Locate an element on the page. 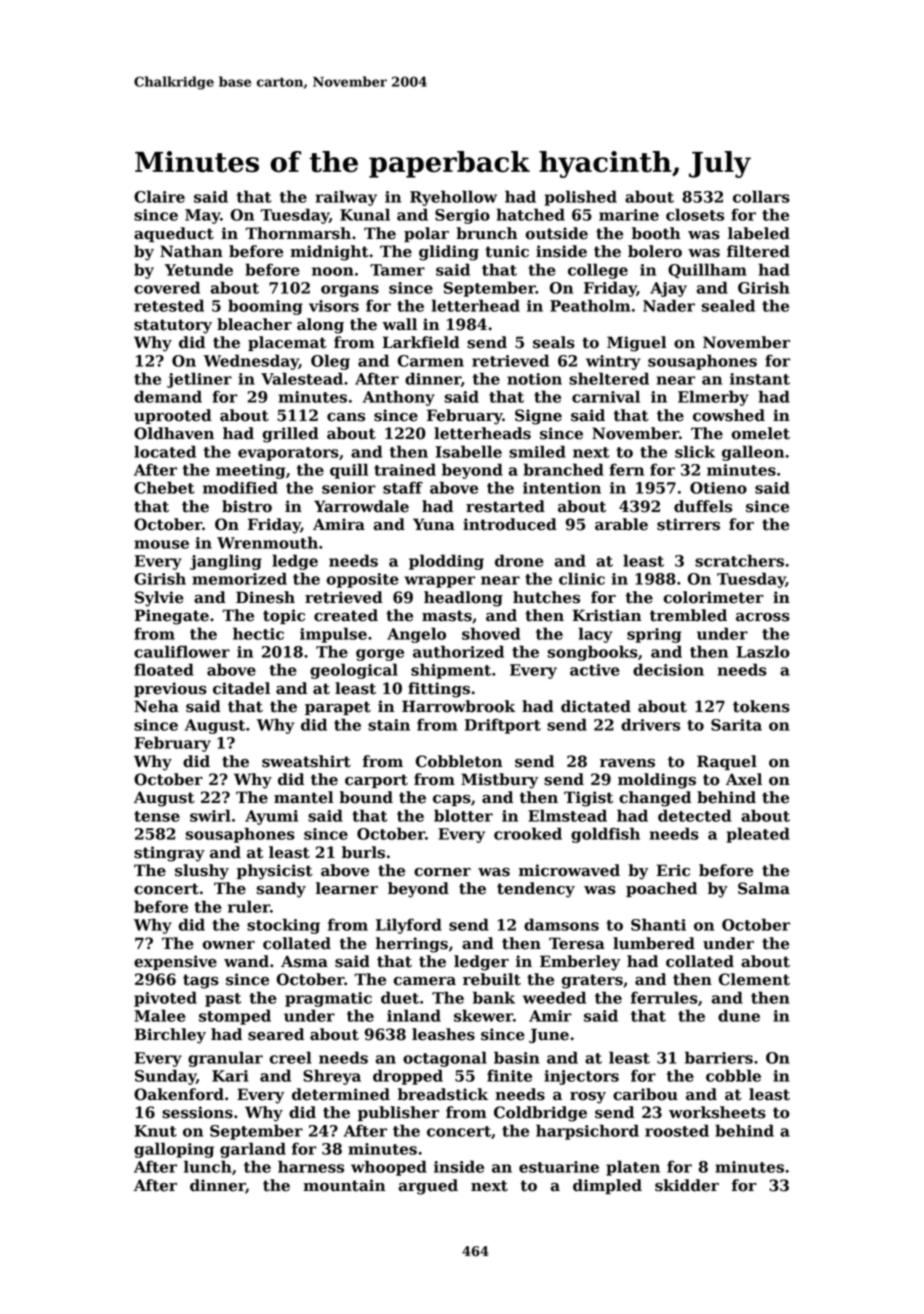 The height and width of the document is (1314, 924). argued is located at coordinates (428, 1187).
